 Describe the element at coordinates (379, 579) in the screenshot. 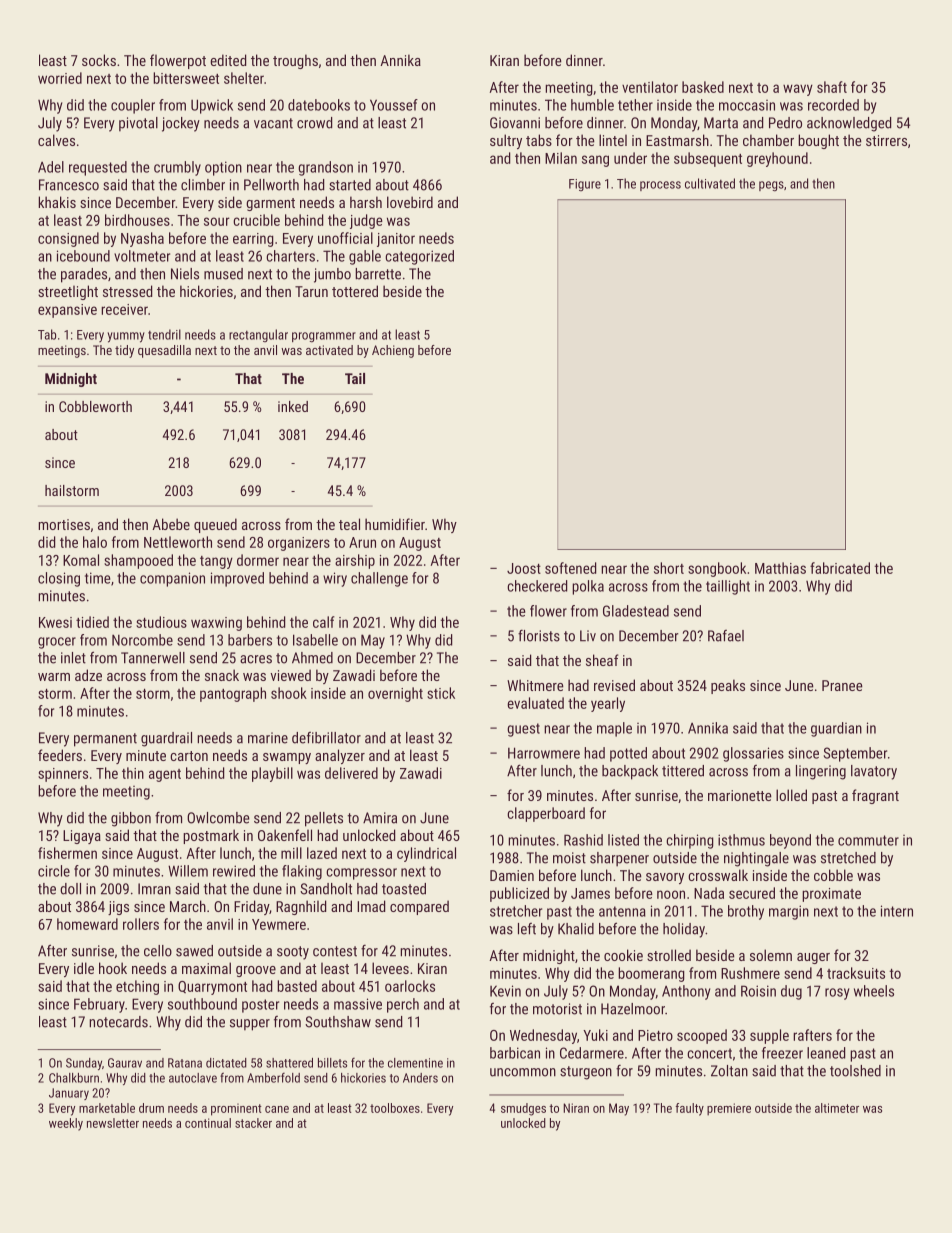

I see `challenge` at that location.
